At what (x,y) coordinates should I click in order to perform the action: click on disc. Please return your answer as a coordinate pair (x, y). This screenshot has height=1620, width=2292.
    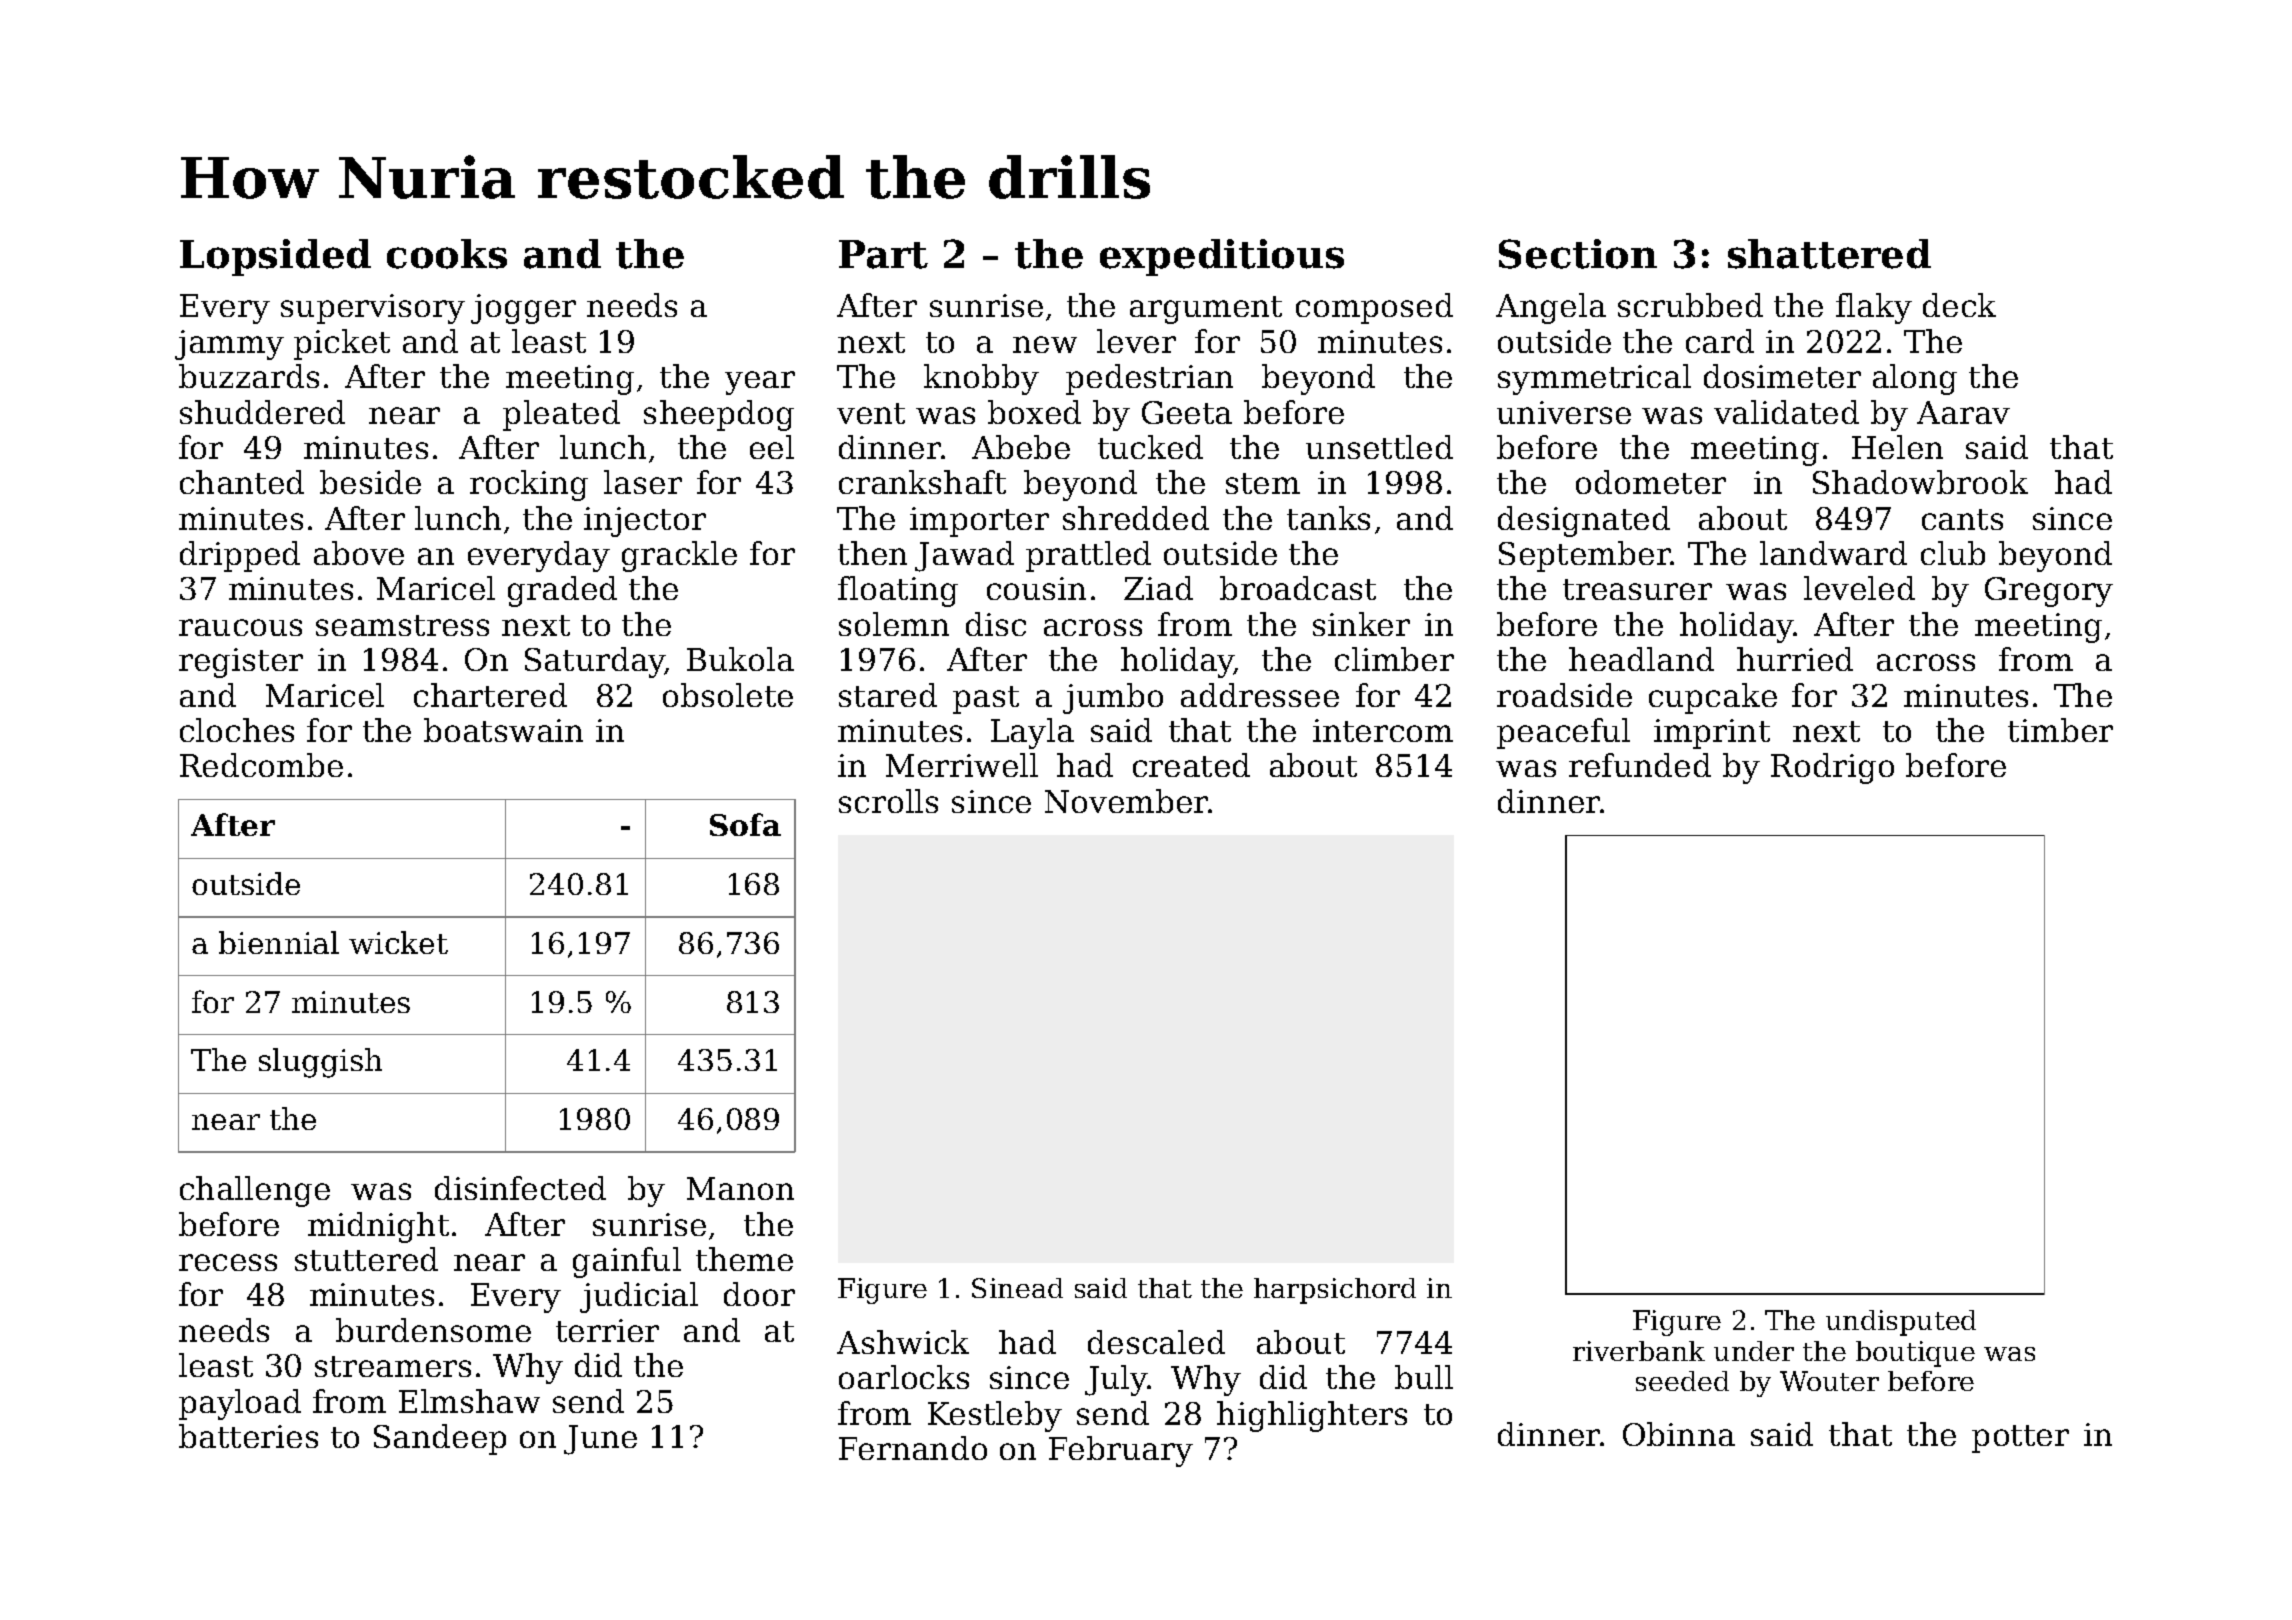
    Looking at the image, I should click on (996, 624).
